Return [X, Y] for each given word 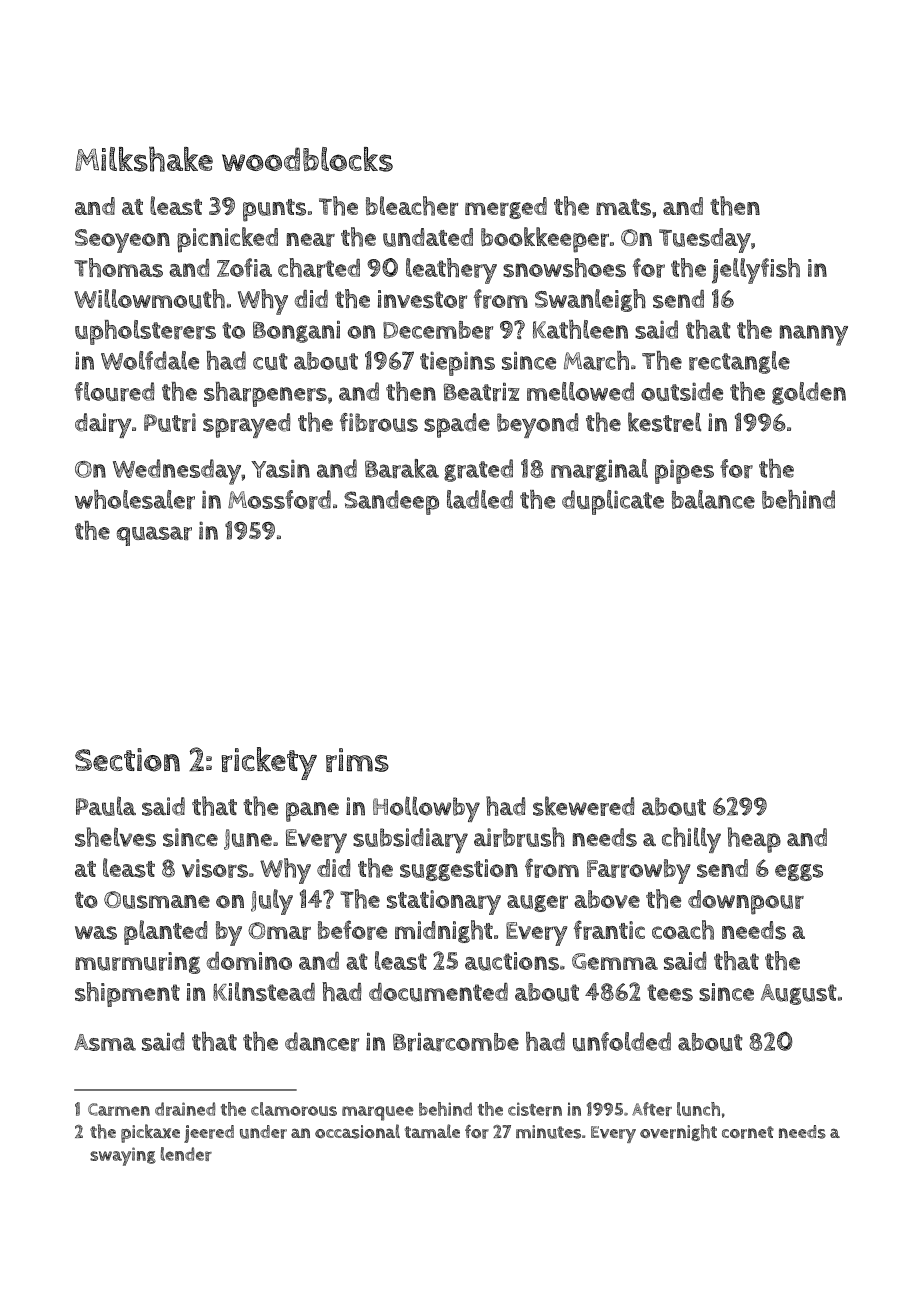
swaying [123, 1156]
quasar [154, 536]
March [596, 360]
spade [457, 425]
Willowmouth [149, 299]
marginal [599, 470]
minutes [548, 1132]
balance [713, 499]
